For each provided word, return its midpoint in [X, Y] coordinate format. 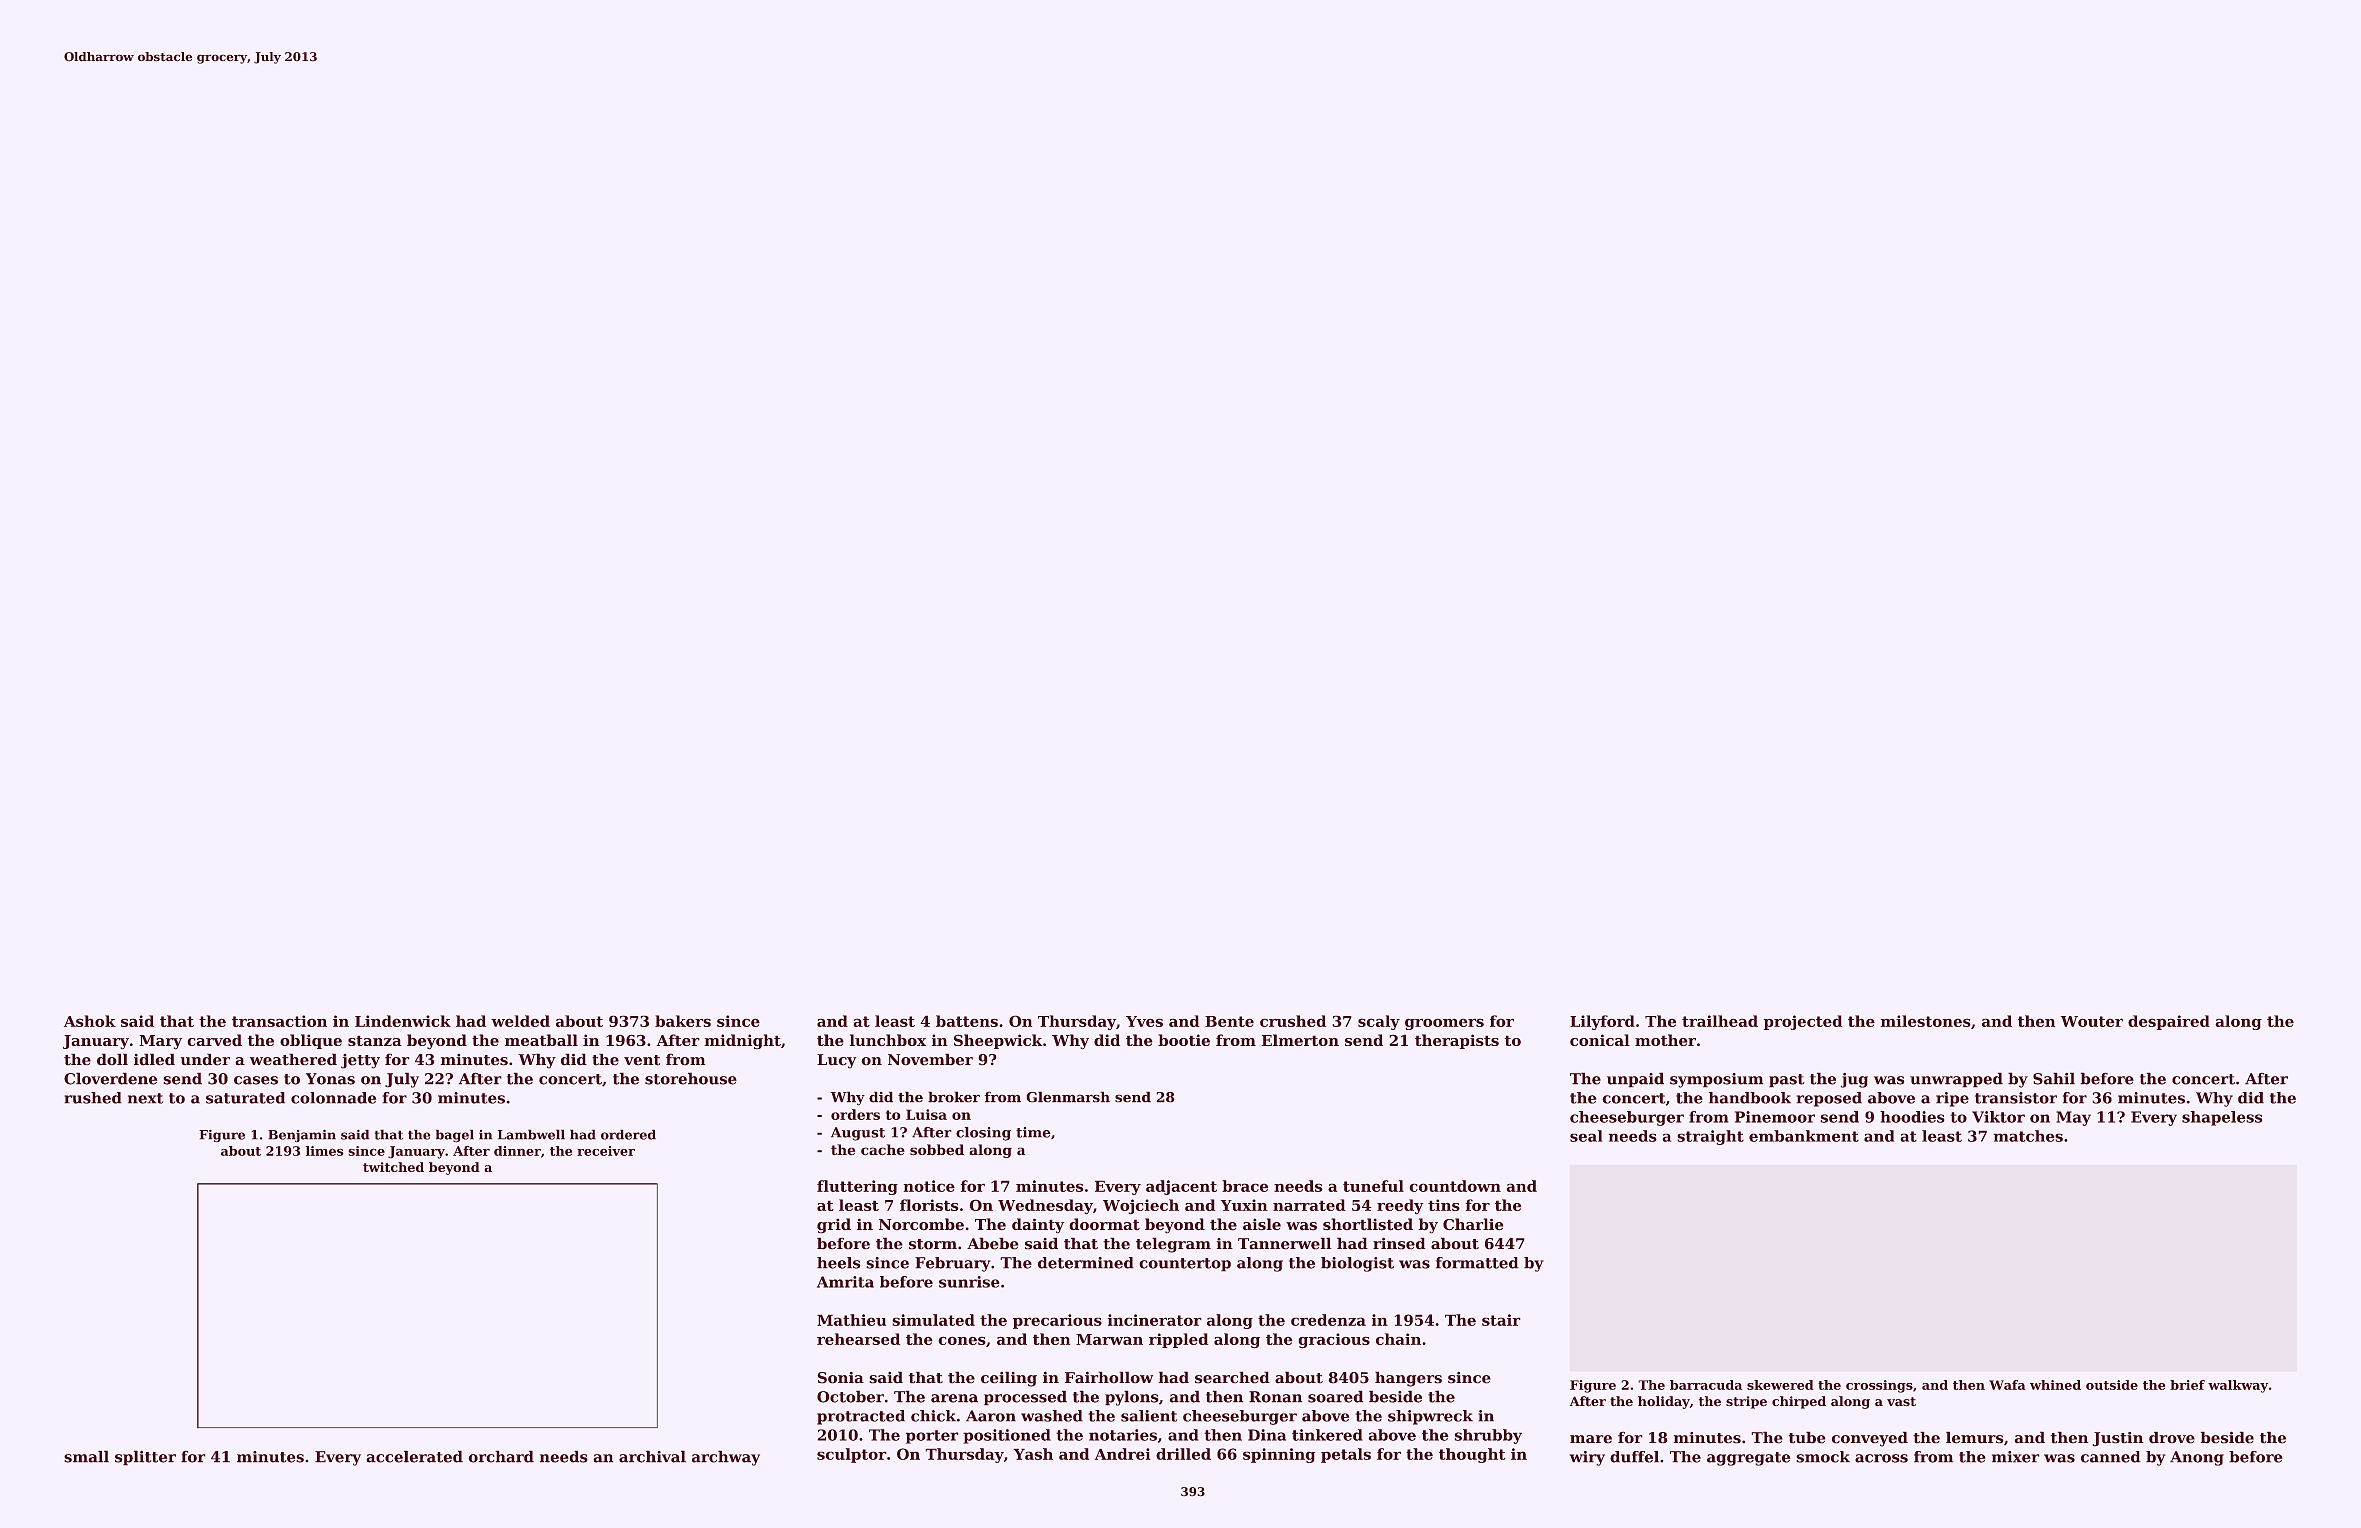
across [1881, 1458]
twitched [393, 1167]
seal [1586, 1136]
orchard [501, 1456]
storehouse [691, 1078]
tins [1444, 1205]
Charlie [1473, 1224]
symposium [1716, 1080]
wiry [1587, 1458]
